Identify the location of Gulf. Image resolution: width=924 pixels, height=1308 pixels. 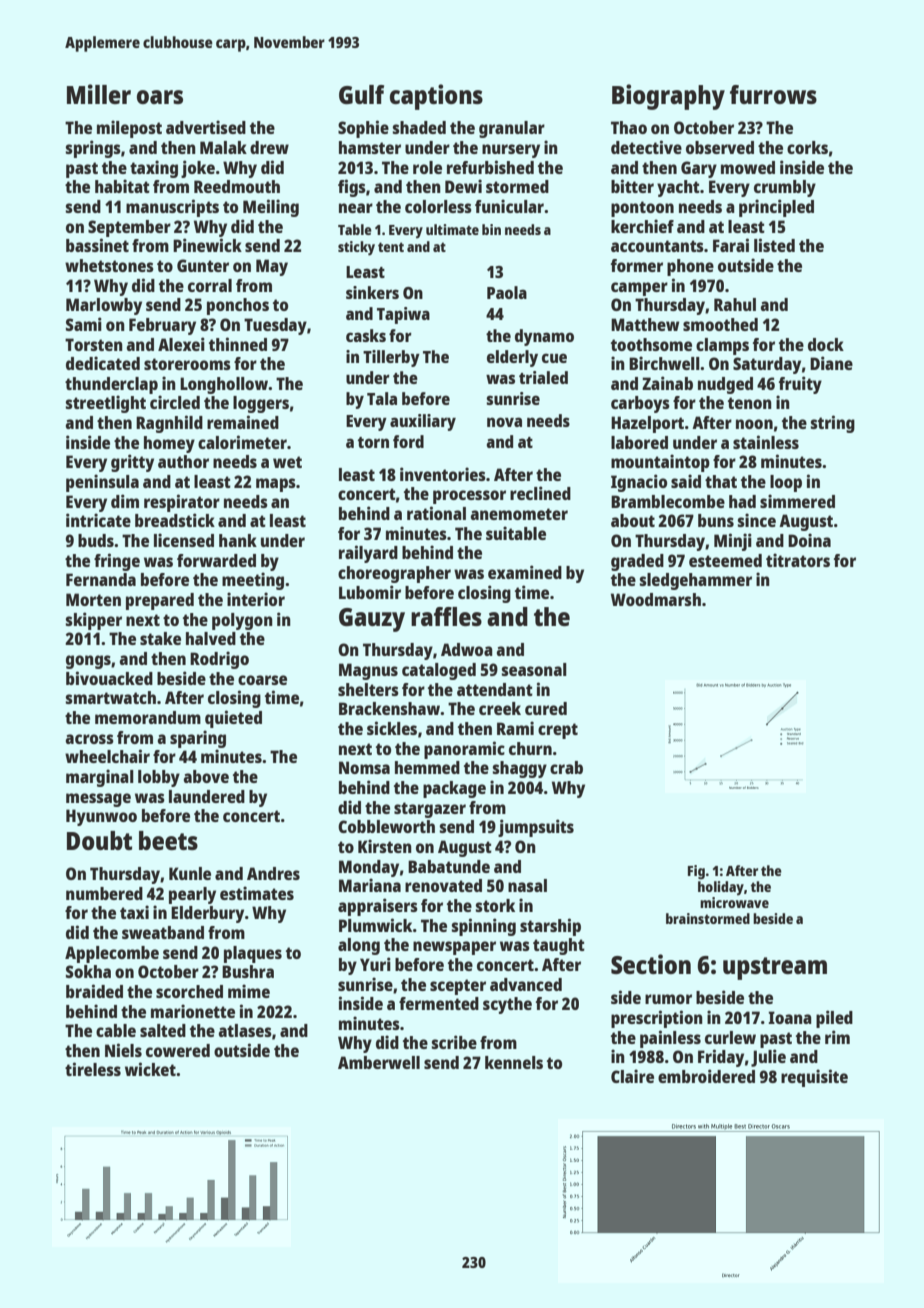
(361, 94).
